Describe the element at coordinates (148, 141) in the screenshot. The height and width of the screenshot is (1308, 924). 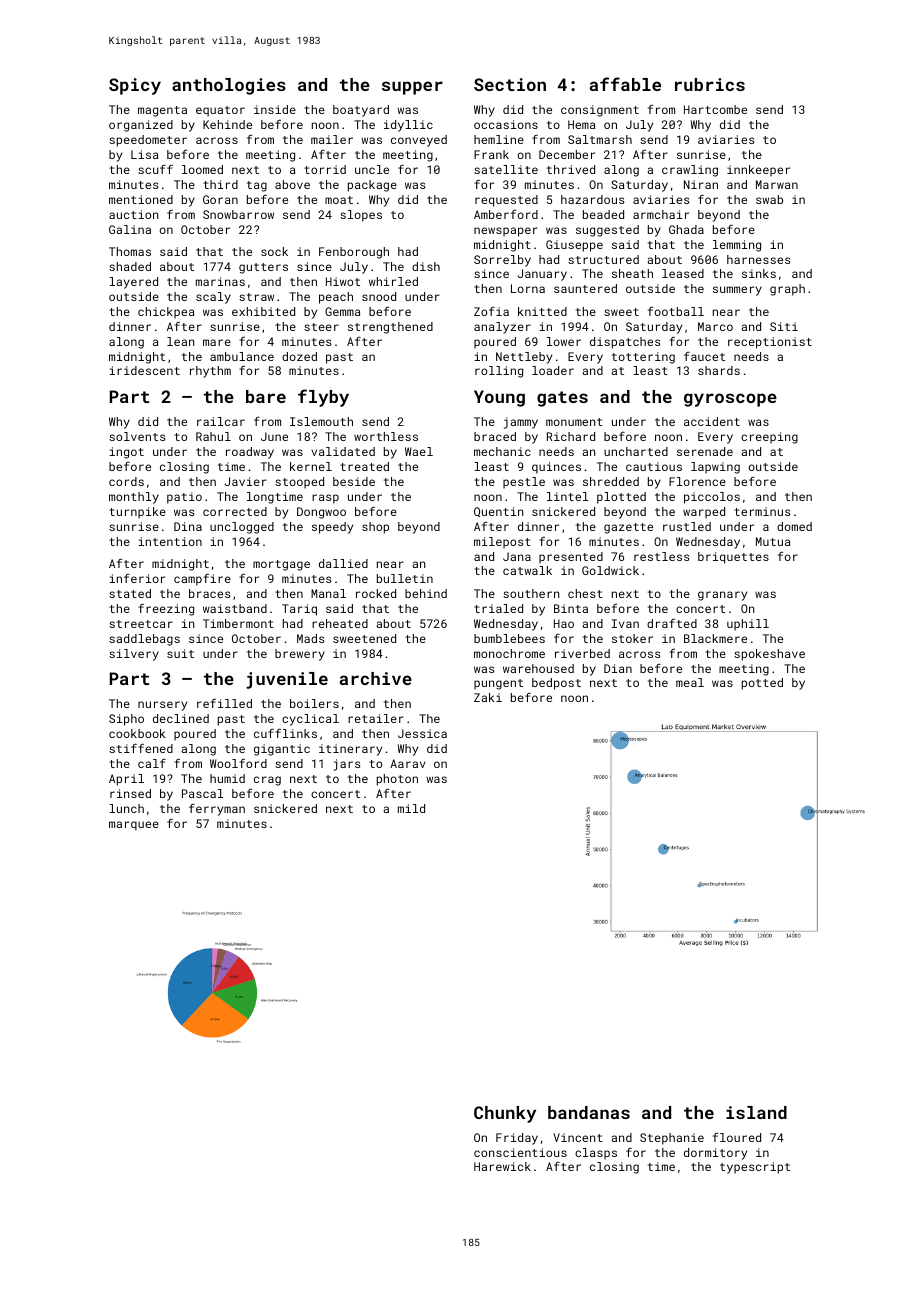
I see `speedometer` at that location.
